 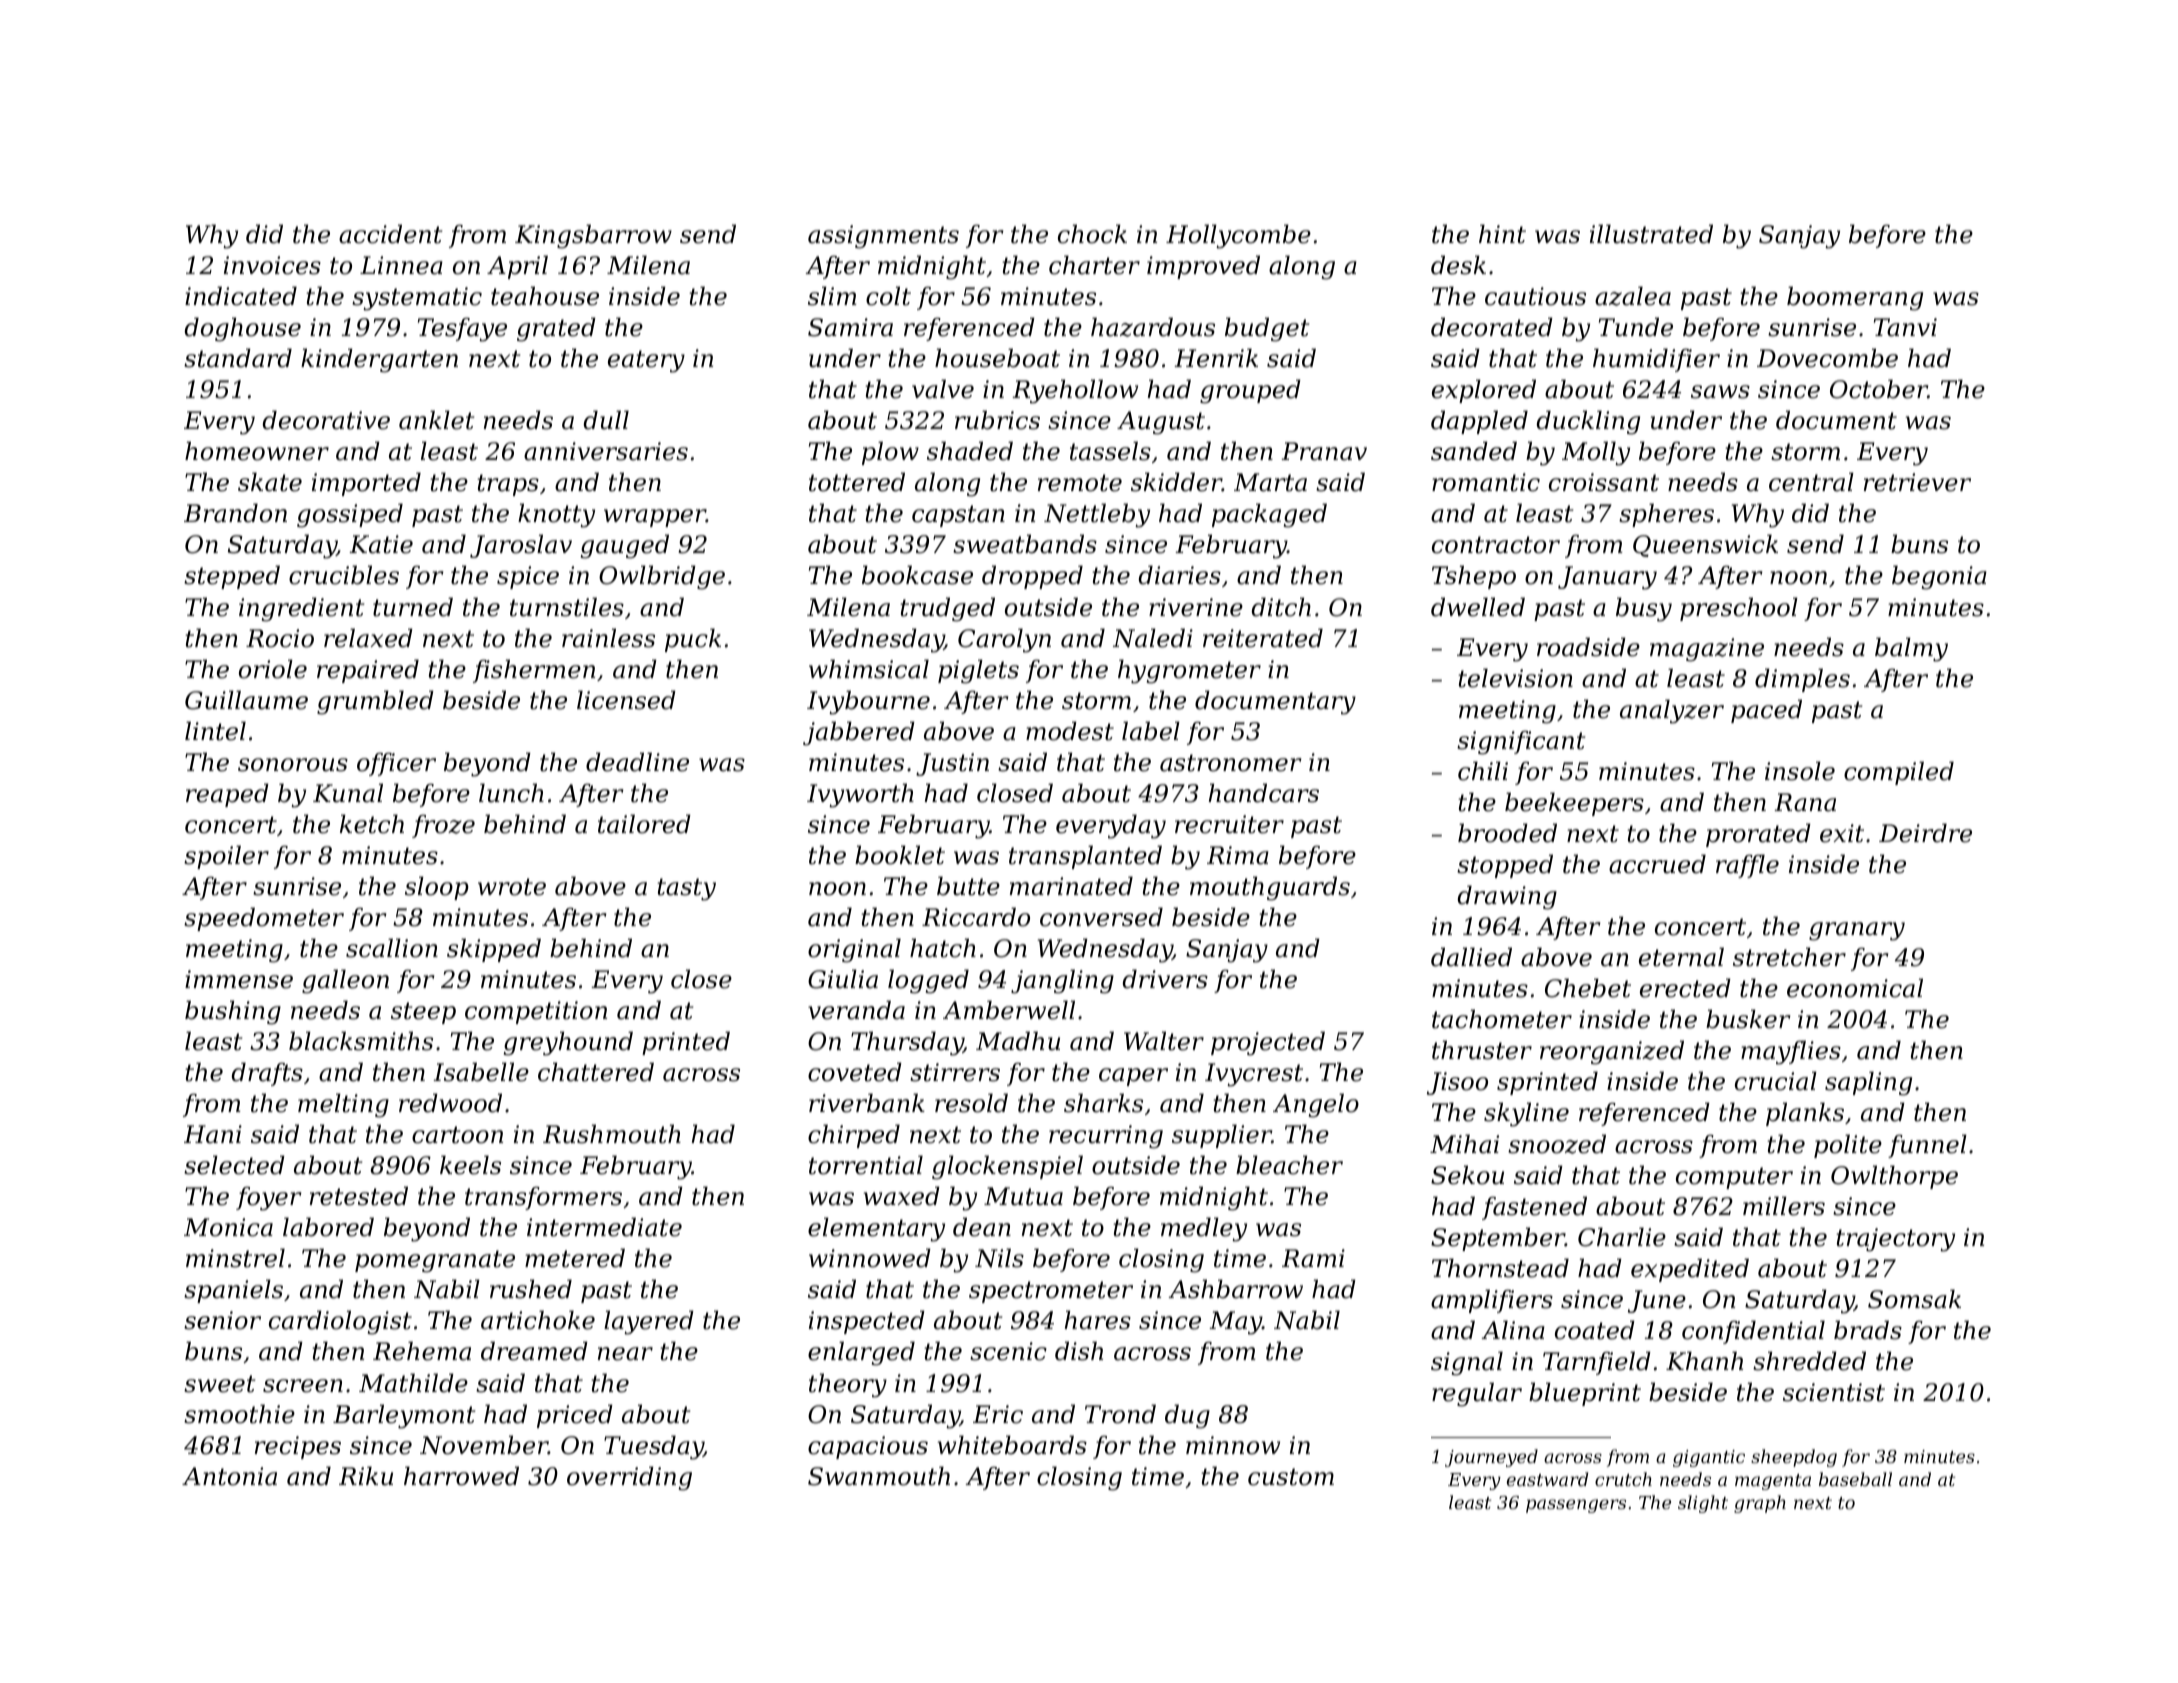 What do you see at coordinates (883, 237) in the page?
I see `assignments` at bounding box center [883, 237].
